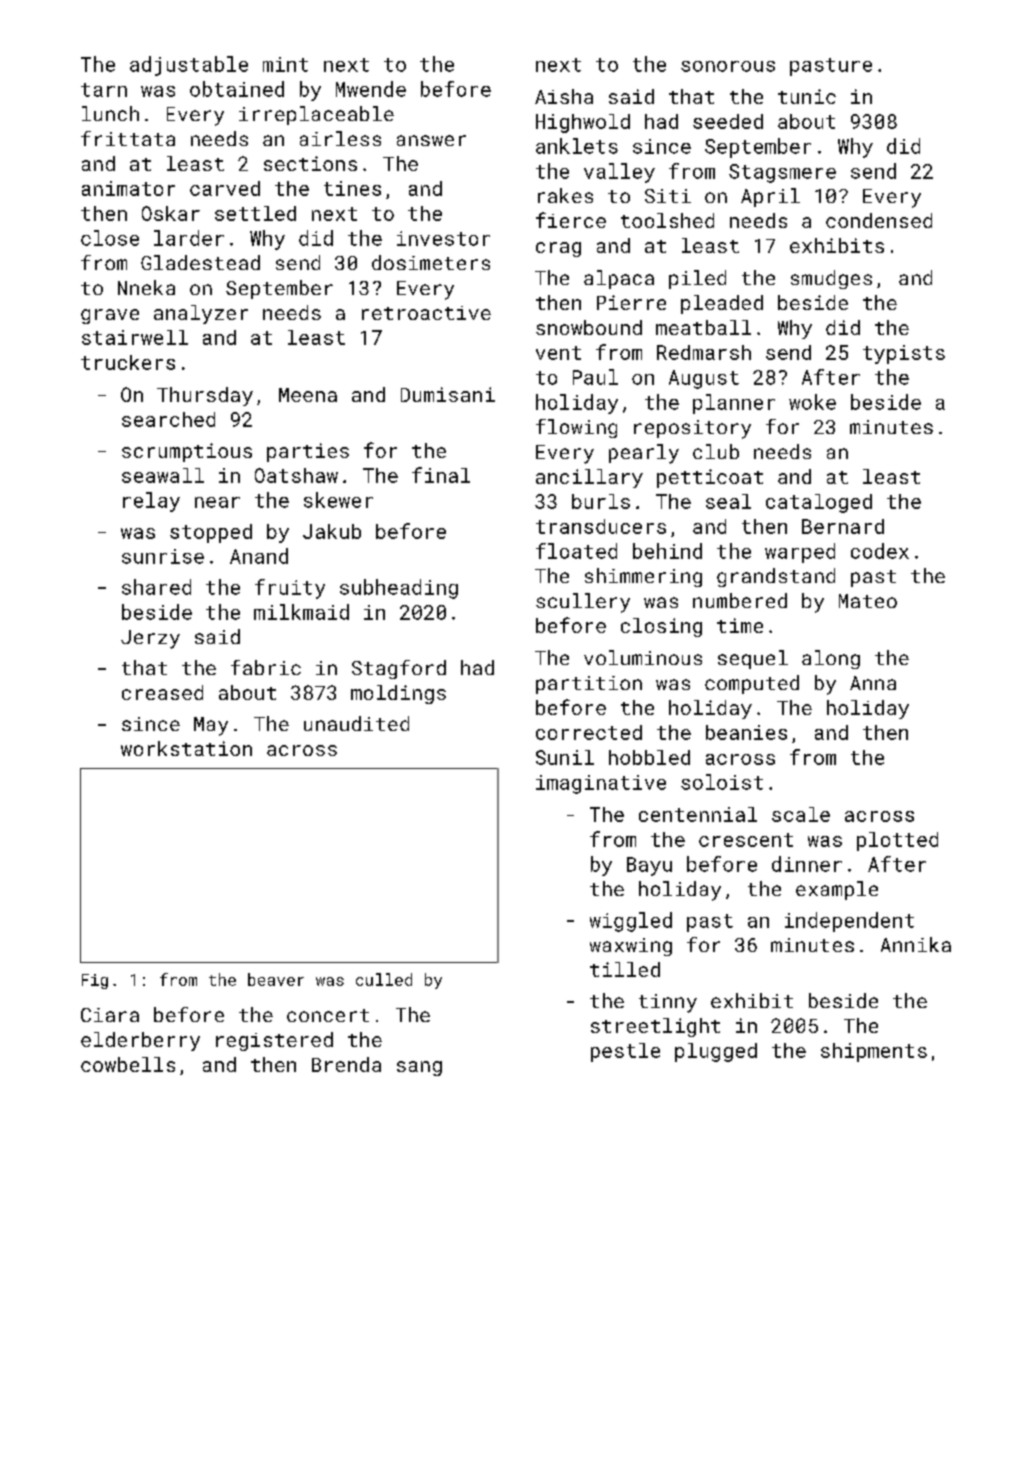  Describe the element at coordinates (419, 1068) in the screenshot. I see `sang` at that location.
